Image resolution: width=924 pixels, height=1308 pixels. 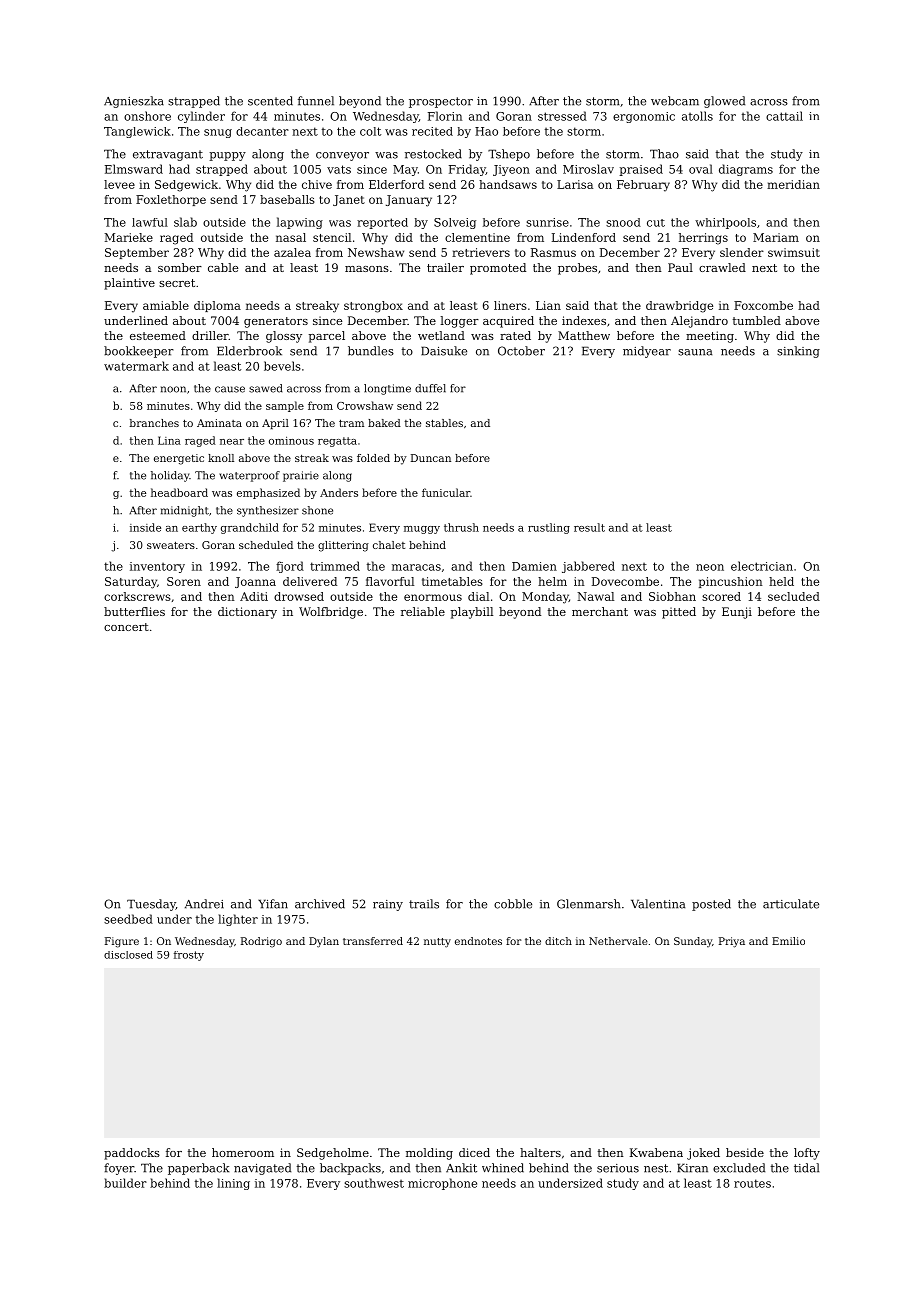 I want to click on Eunji, so click(x=737, y=613).
